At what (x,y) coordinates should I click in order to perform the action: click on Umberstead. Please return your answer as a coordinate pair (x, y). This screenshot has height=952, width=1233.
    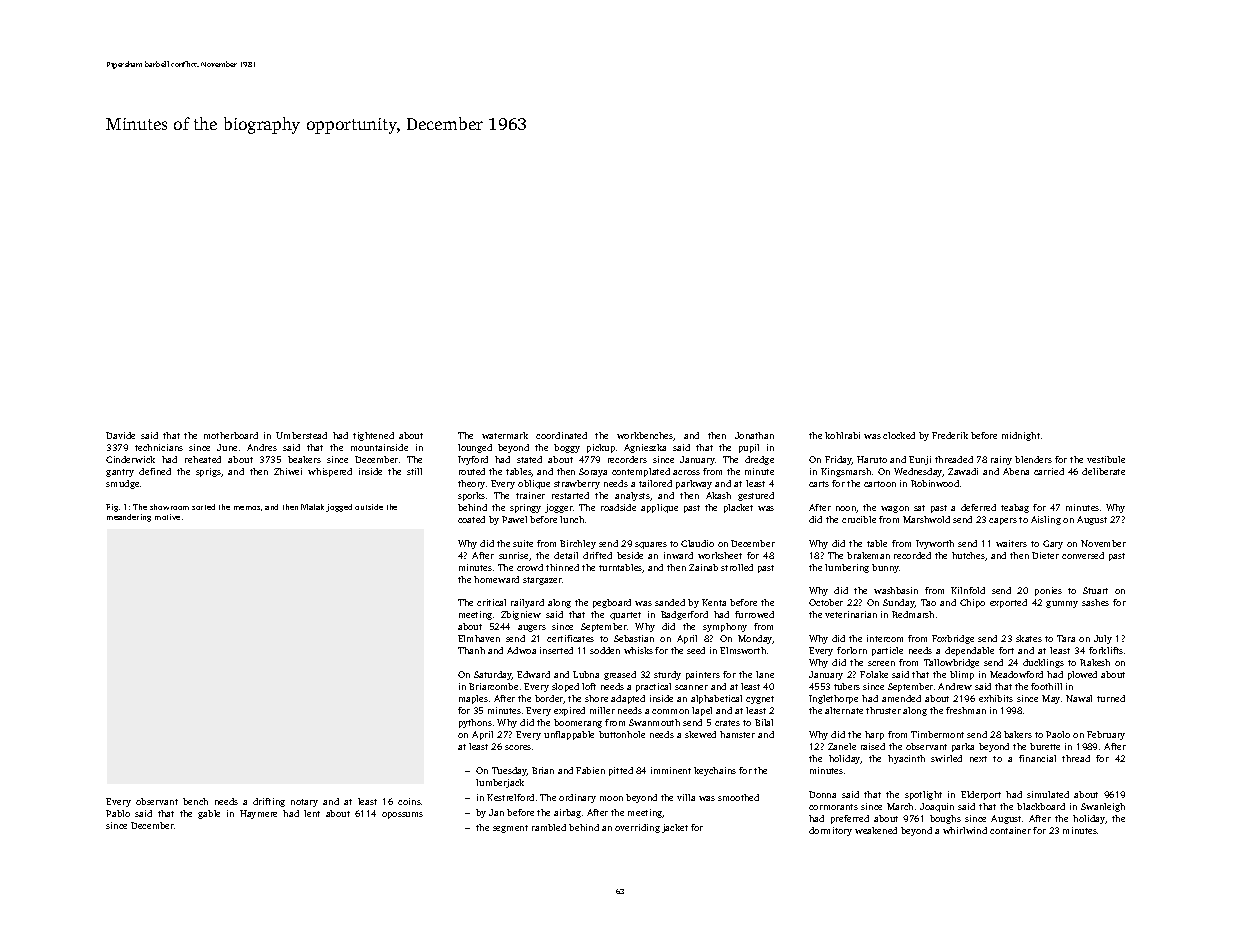
    Looking at the image, I should click on (301, 435).
